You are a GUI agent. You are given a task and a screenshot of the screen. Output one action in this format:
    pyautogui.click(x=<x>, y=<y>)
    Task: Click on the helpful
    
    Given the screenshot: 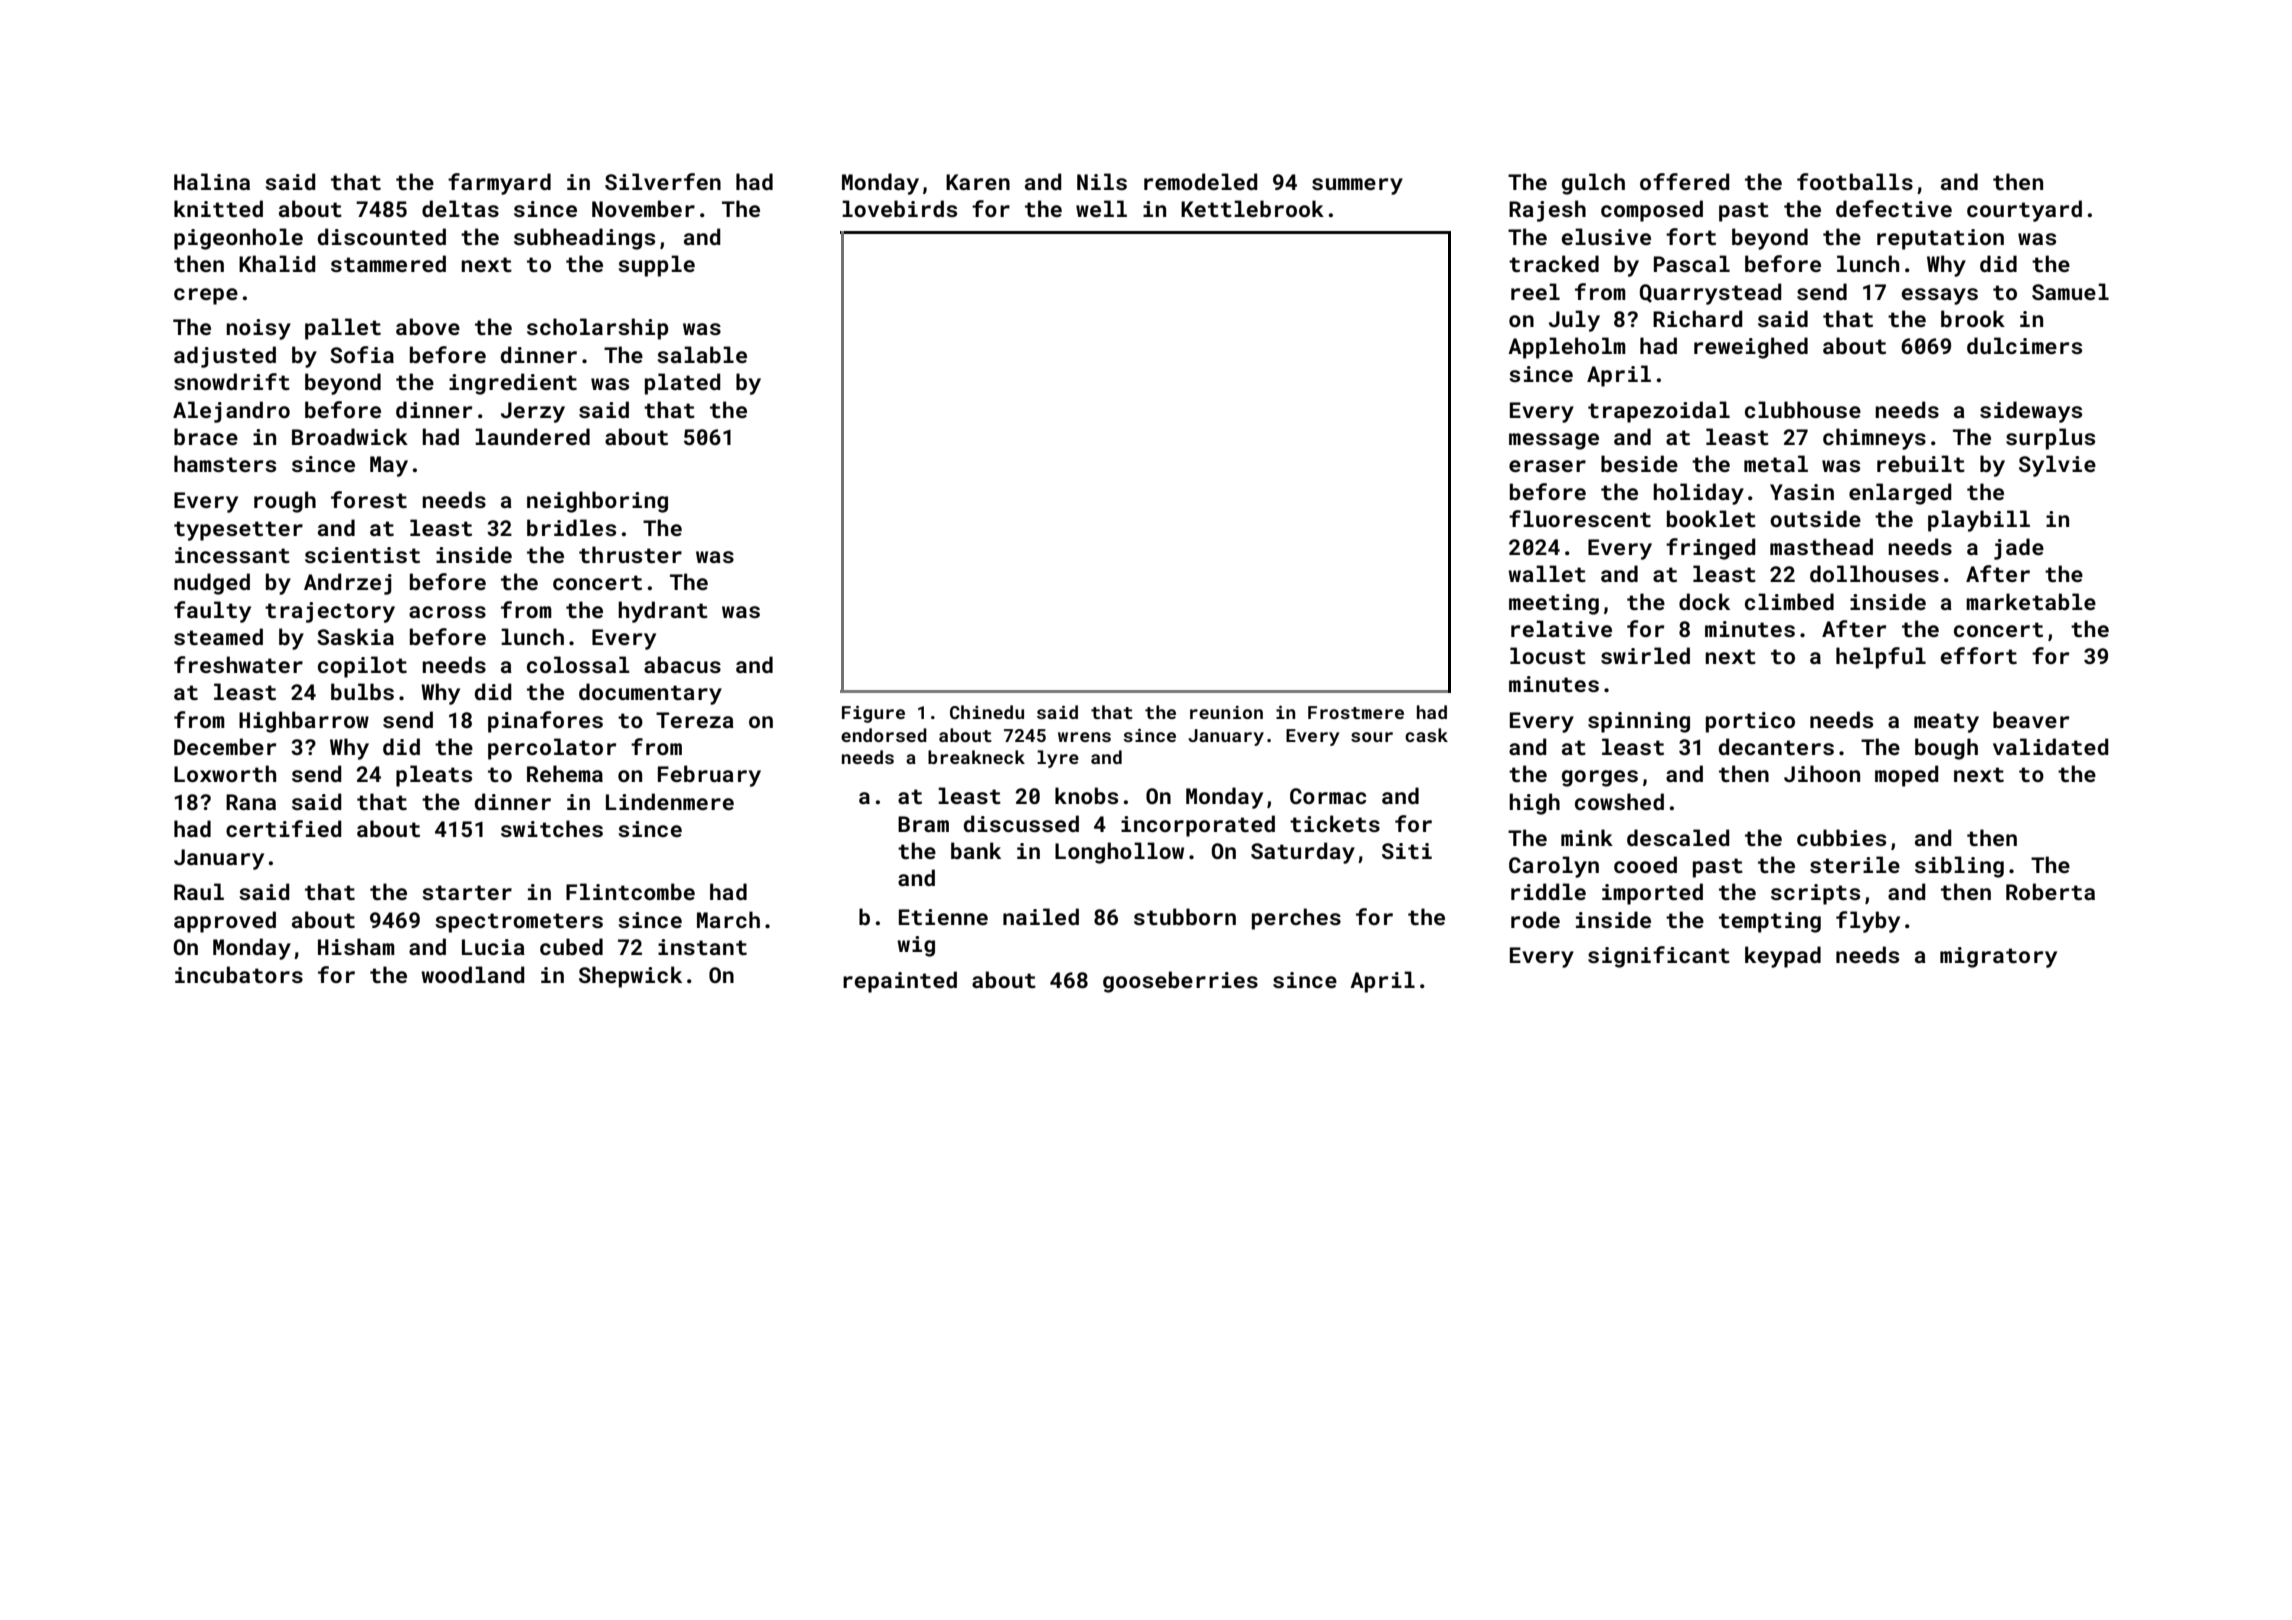 What is the action you would take?
    pyautogui.click(x=1881, y=658)
